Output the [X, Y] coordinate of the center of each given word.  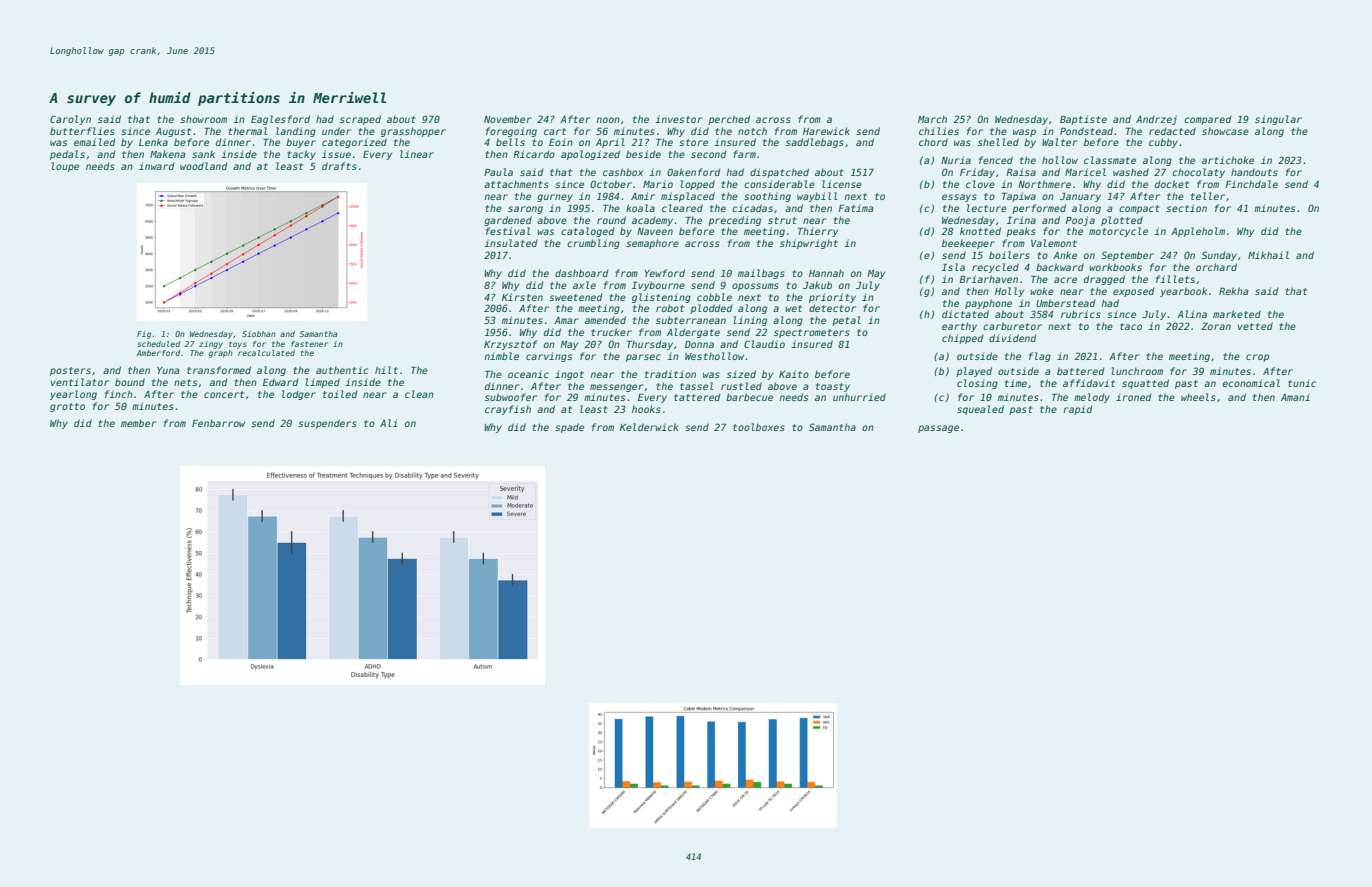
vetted [1255, 326]
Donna [699, 344]
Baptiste [1083, 120]
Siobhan [259, 334]
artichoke [1228, 160]
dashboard [581, 273]
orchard [1216, 267]
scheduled [158, 344]
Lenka [153, 142]
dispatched [779, 173]
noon [608, 120]
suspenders [327, 424]
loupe [65, 167]
